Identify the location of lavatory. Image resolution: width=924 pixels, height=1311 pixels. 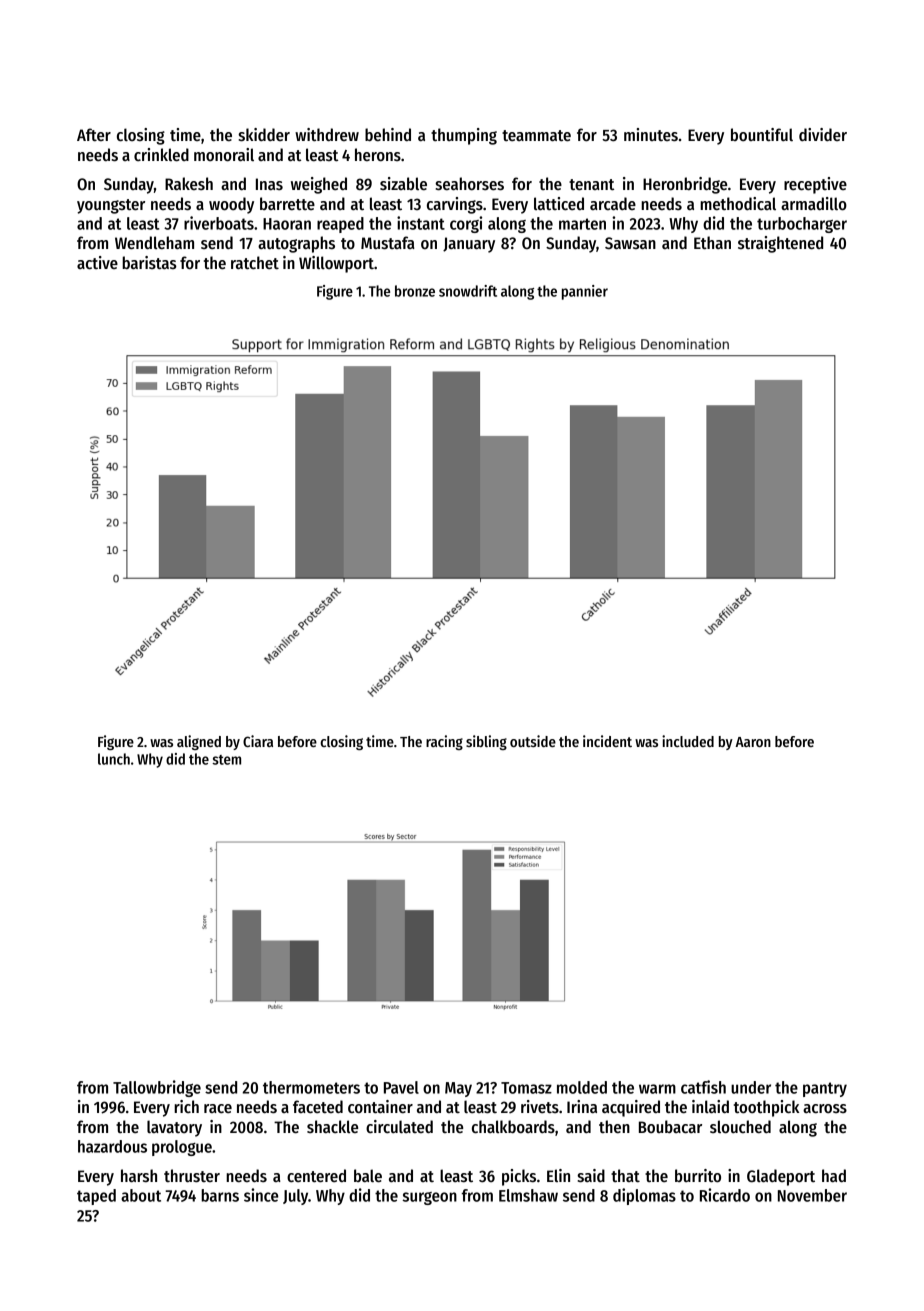
(174, 1128).
